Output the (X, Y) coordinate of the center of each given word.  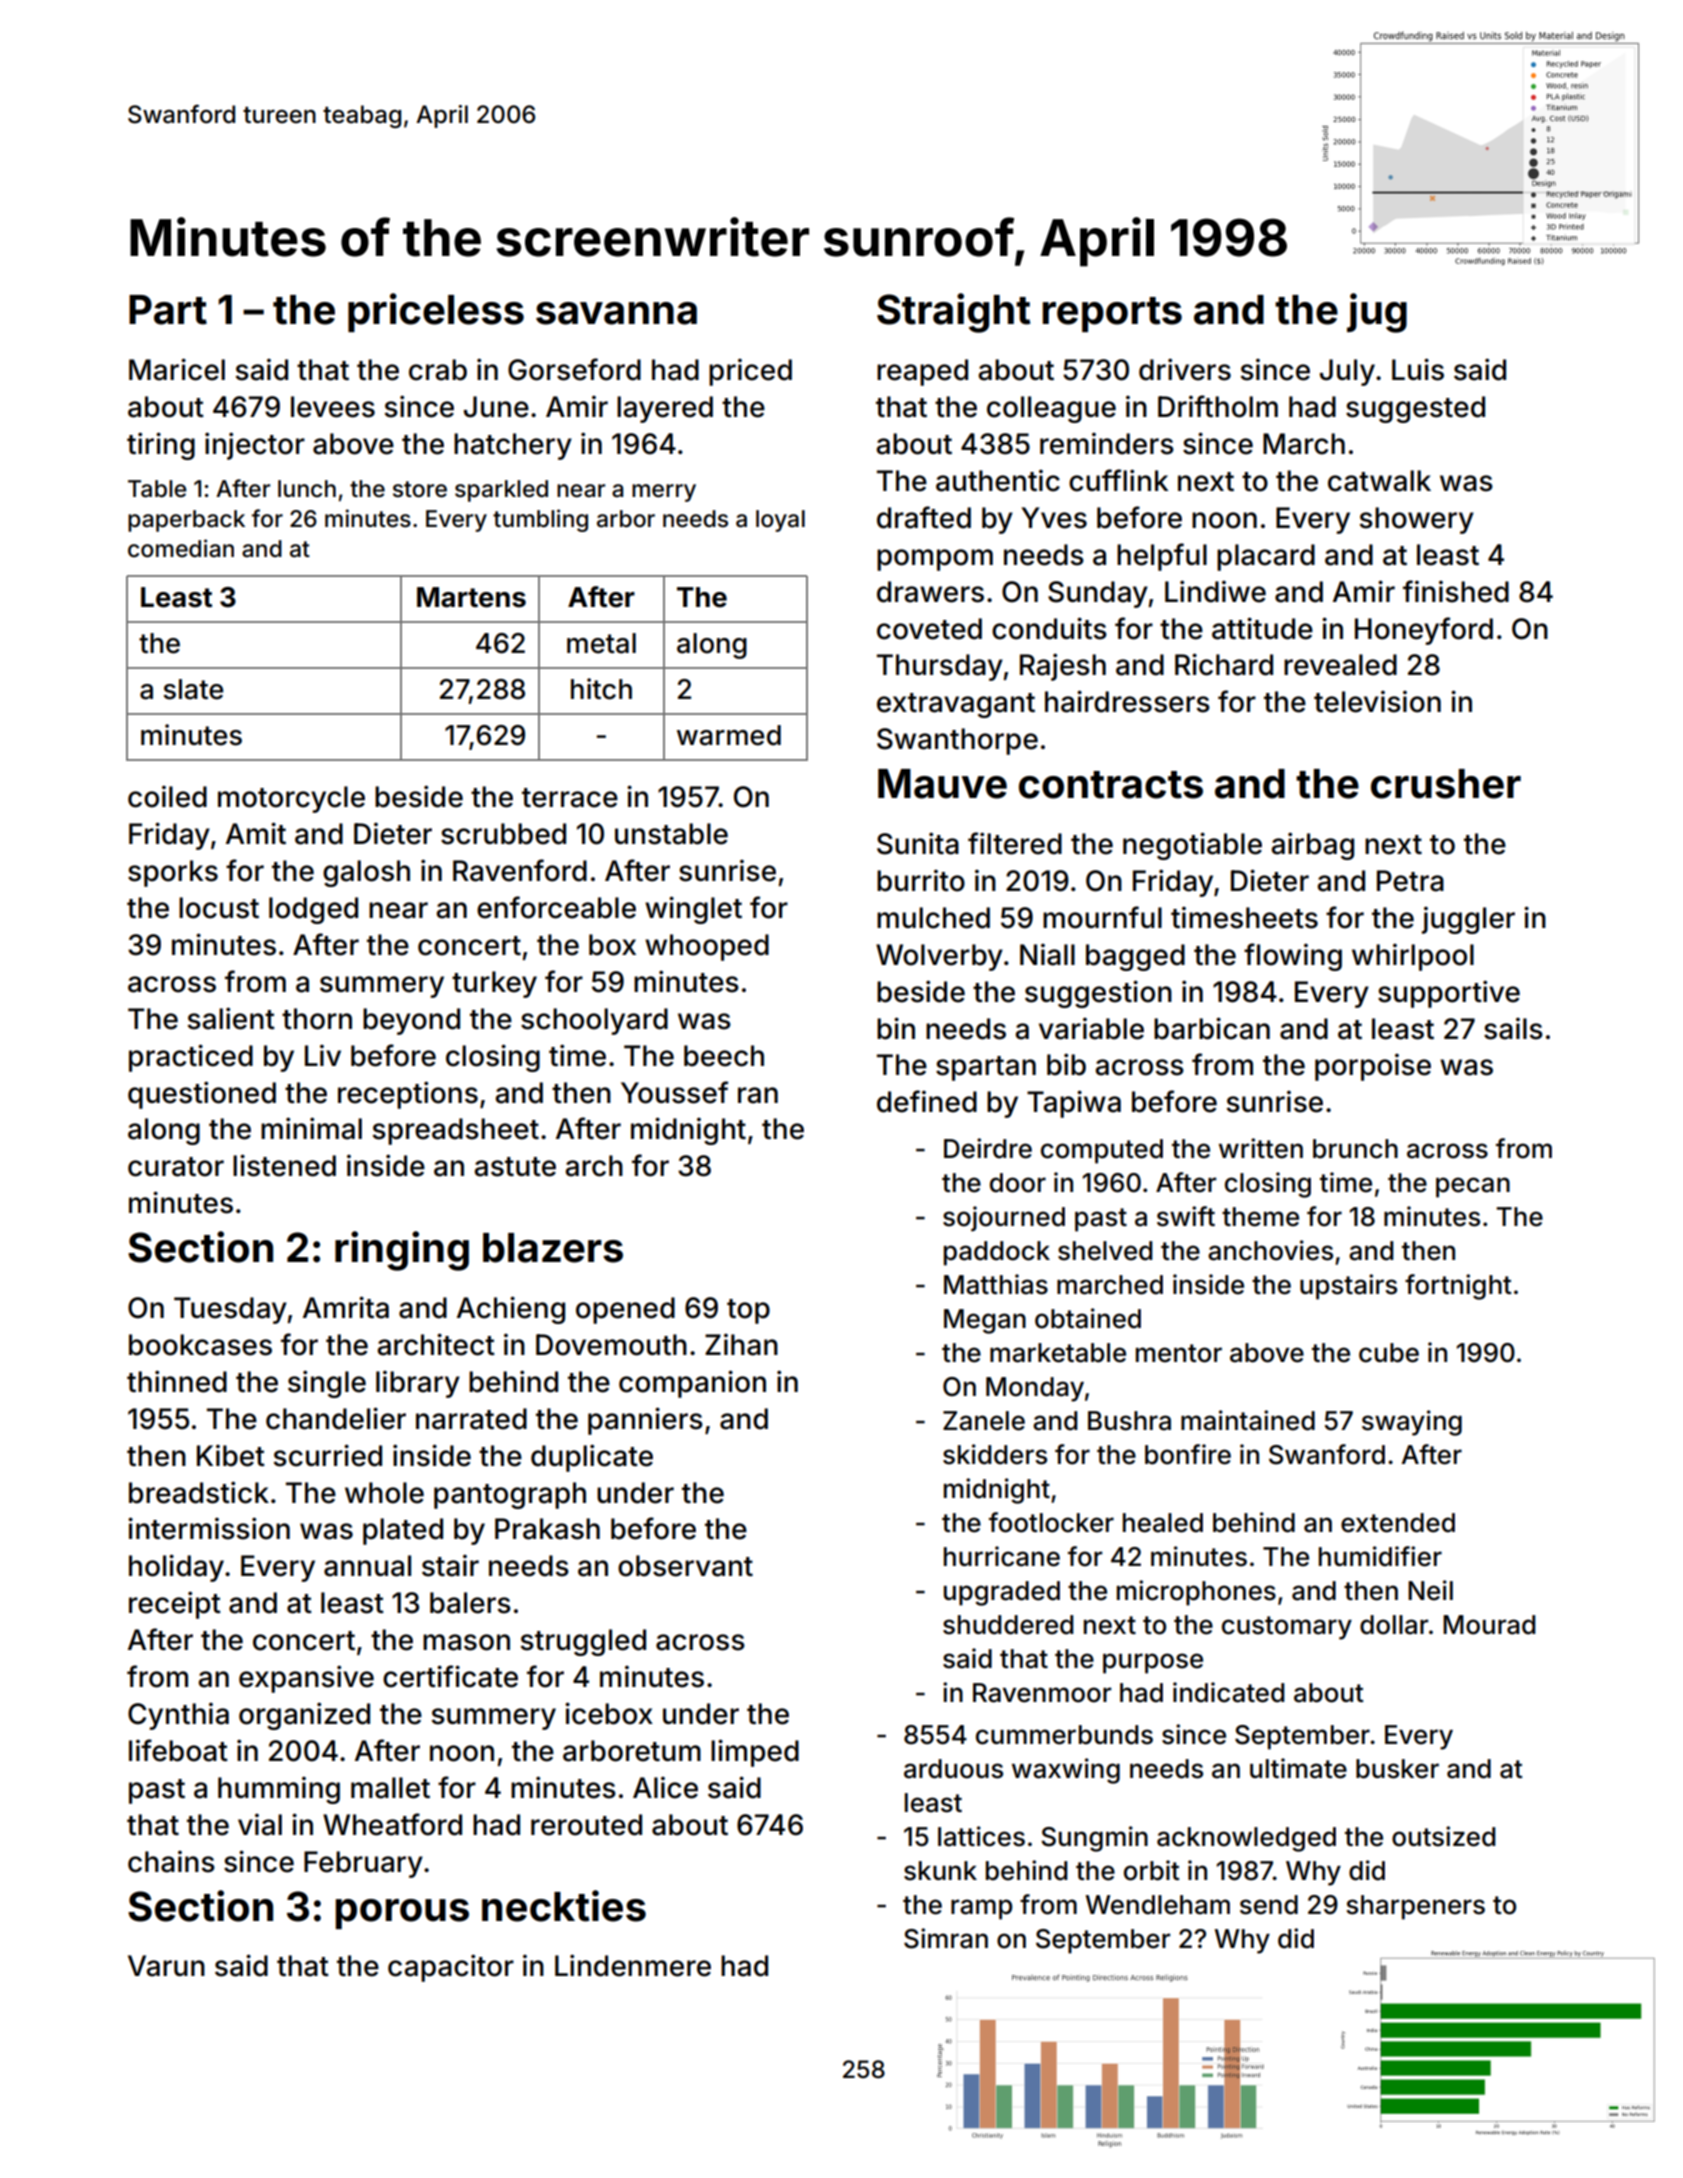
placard (1266, 557)
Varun (166, 1966)
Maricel (177, 369)
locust (219, 908)
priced (750, 372)
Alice (665, 1787)
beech (724, 1056)
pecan (1473, 1187)
